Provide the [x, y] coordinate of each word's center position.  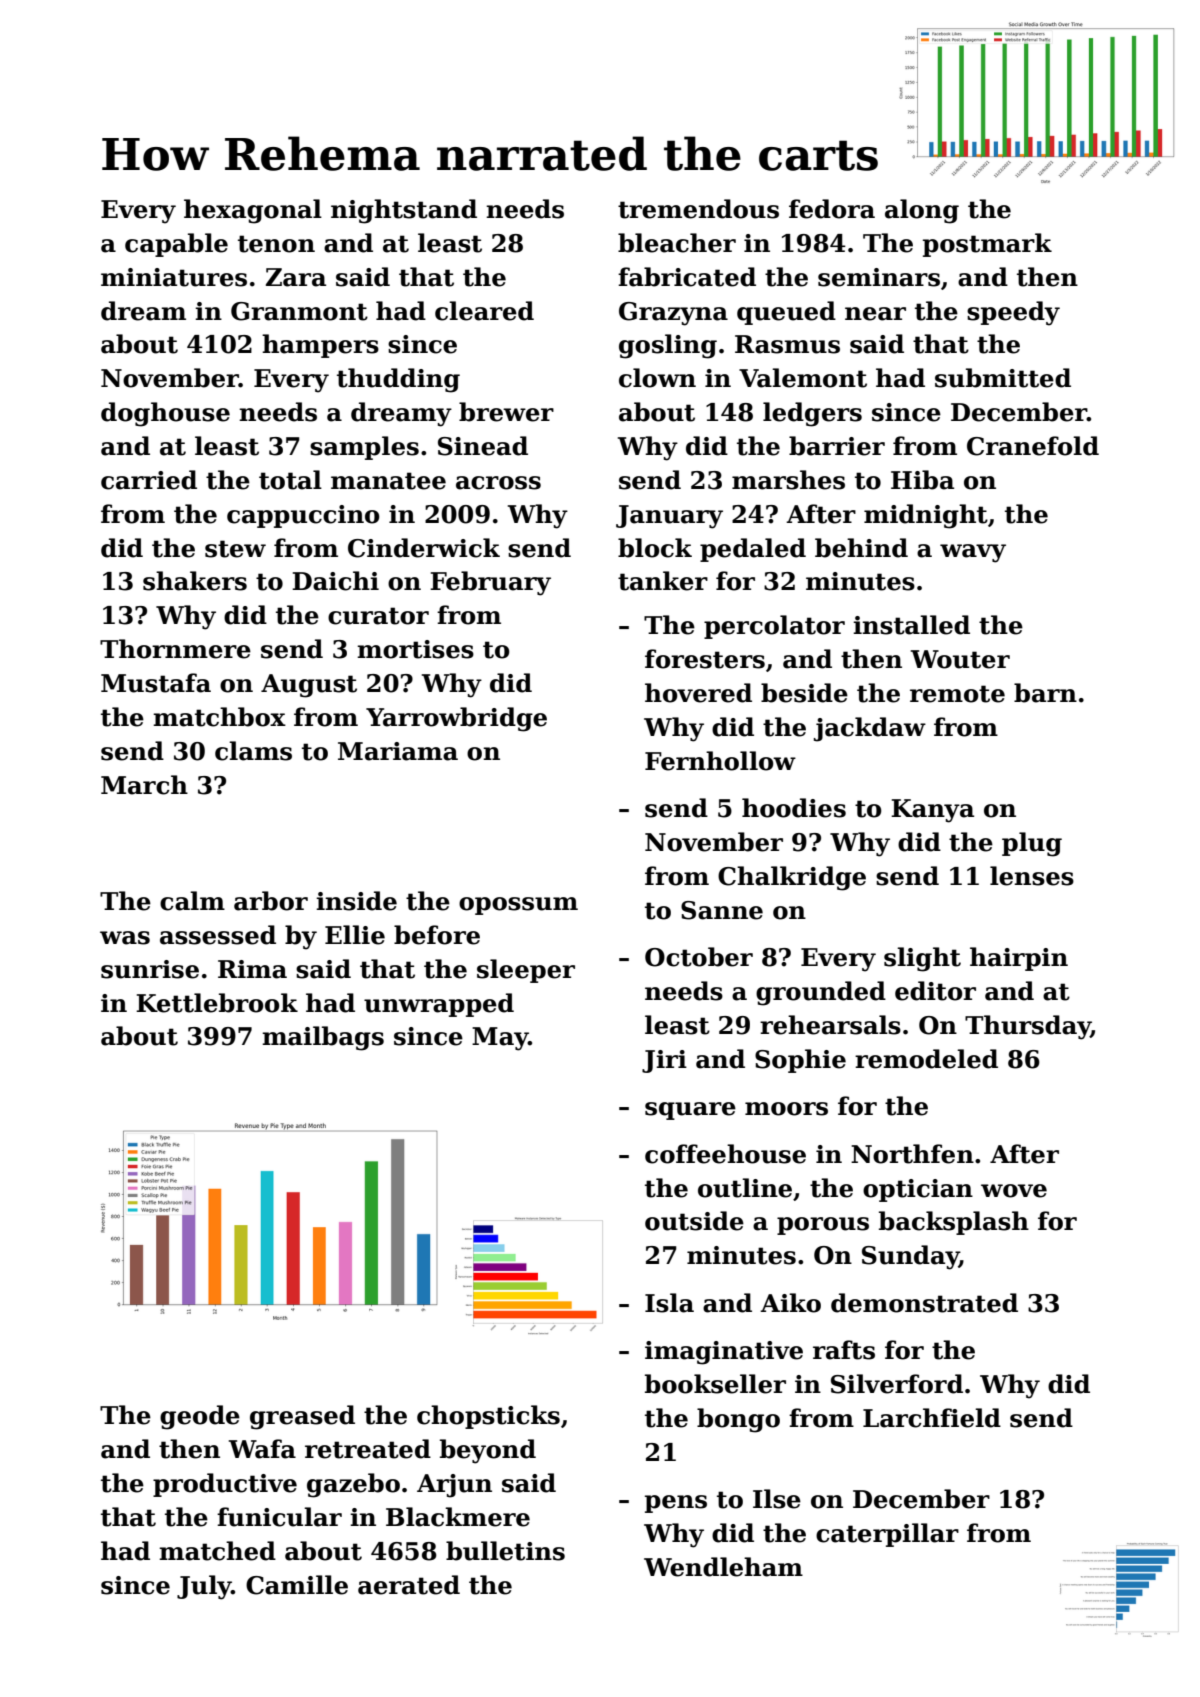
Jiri [664, 1061]
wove [1014, 1191]
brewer [506, 412]
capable [176, 245]
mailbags [323, 1038]
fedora [832, 209]
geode [200, 1417]
